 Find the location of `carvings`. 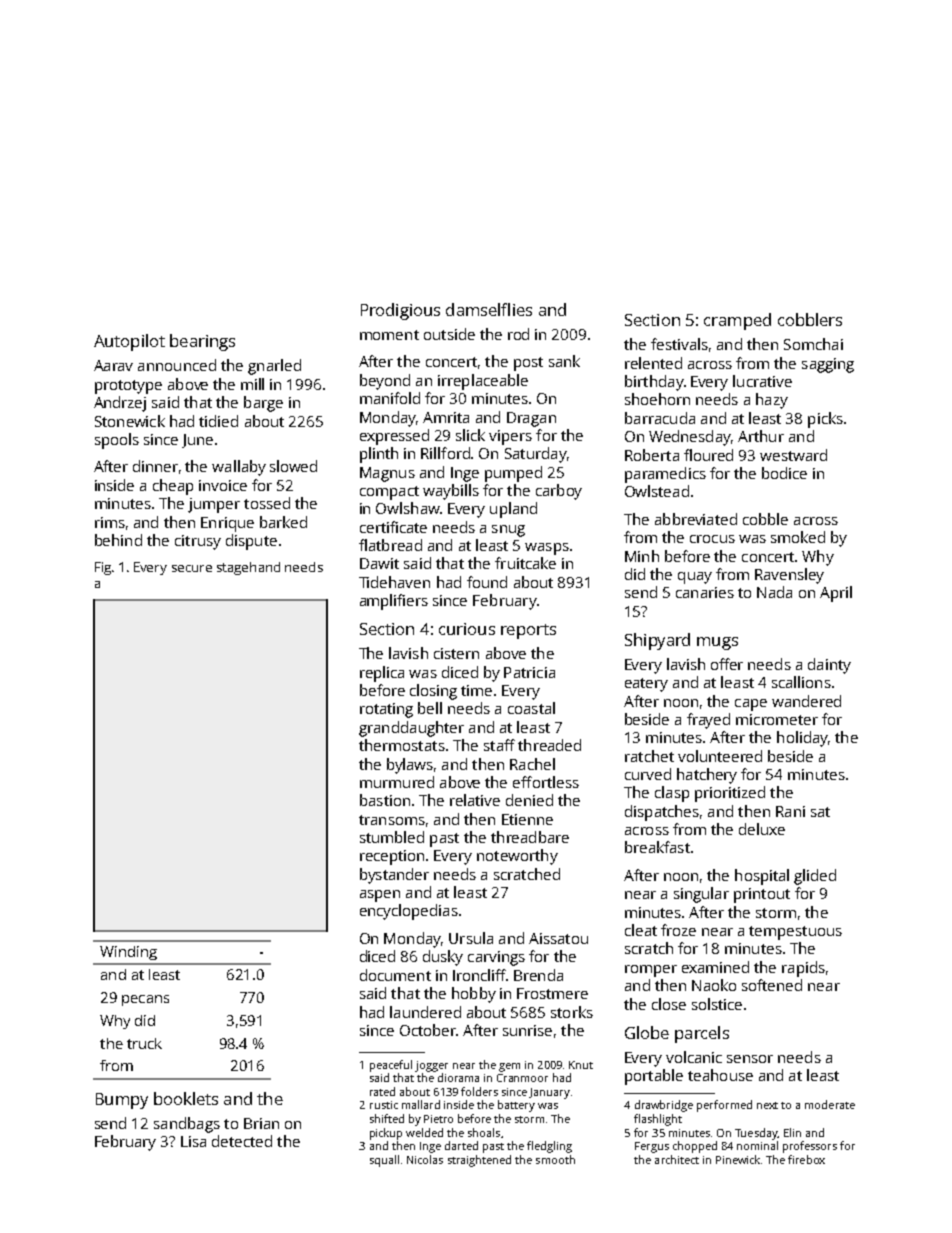

carvings is located at coordinates (496, 958).
